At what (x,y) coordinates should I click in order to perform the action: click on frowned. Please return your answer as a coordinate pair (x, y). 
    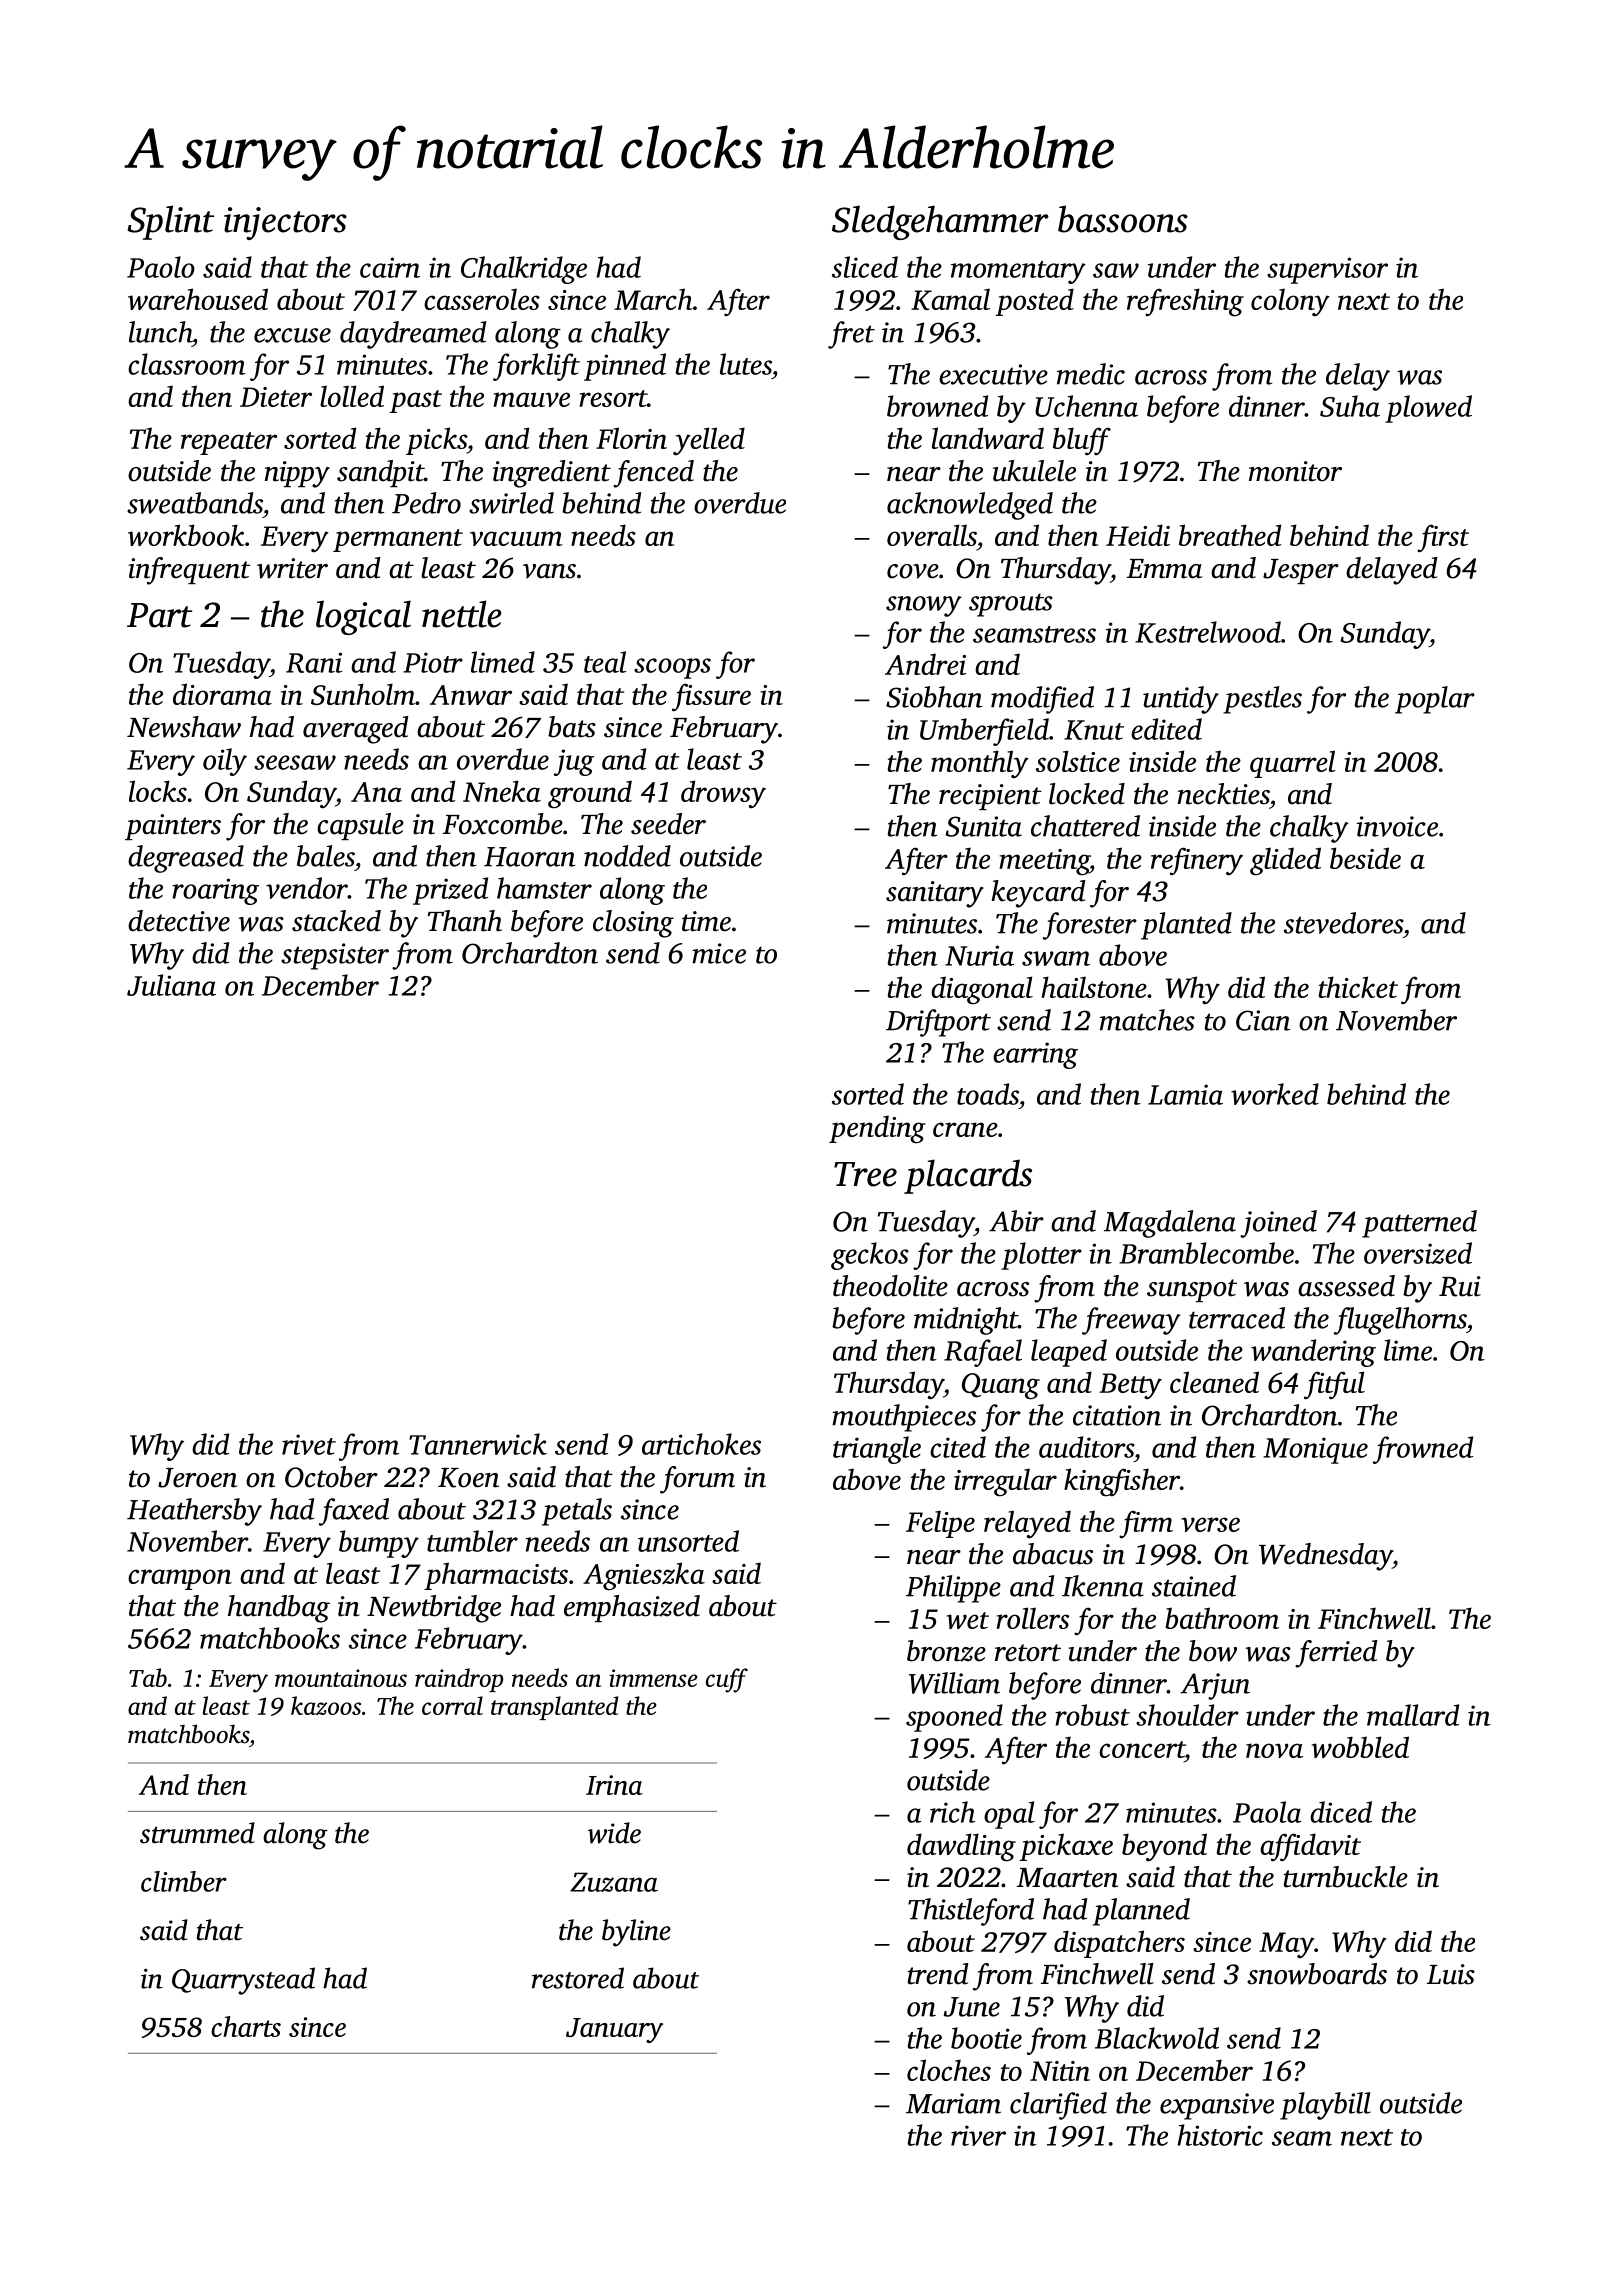
    Looking at the image, I should click on (1423, 1450).
